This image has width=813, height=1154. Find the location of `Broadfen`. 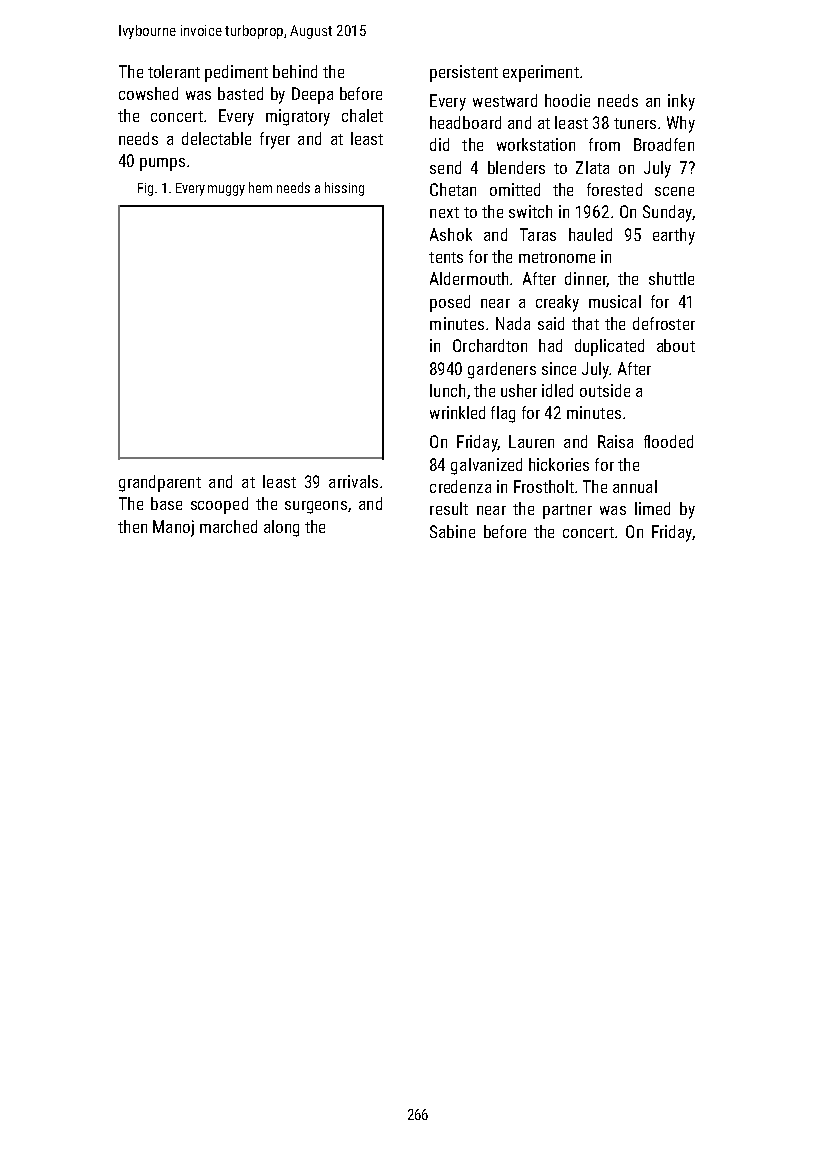

Broadfen is located at coordinates (664, 144).
